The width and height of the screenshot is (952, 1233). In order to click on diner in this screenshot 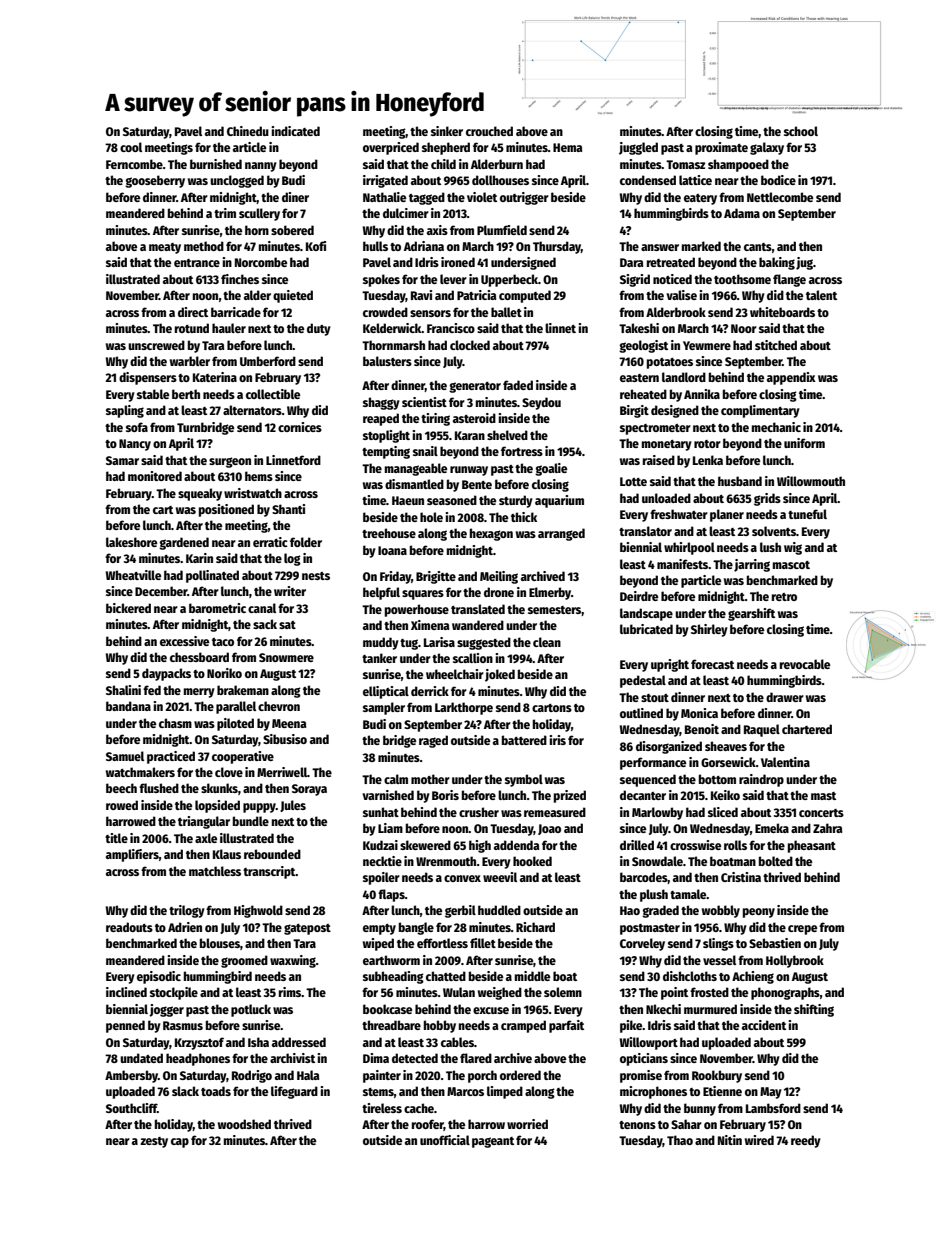, I will do `click(295, 197)`.
